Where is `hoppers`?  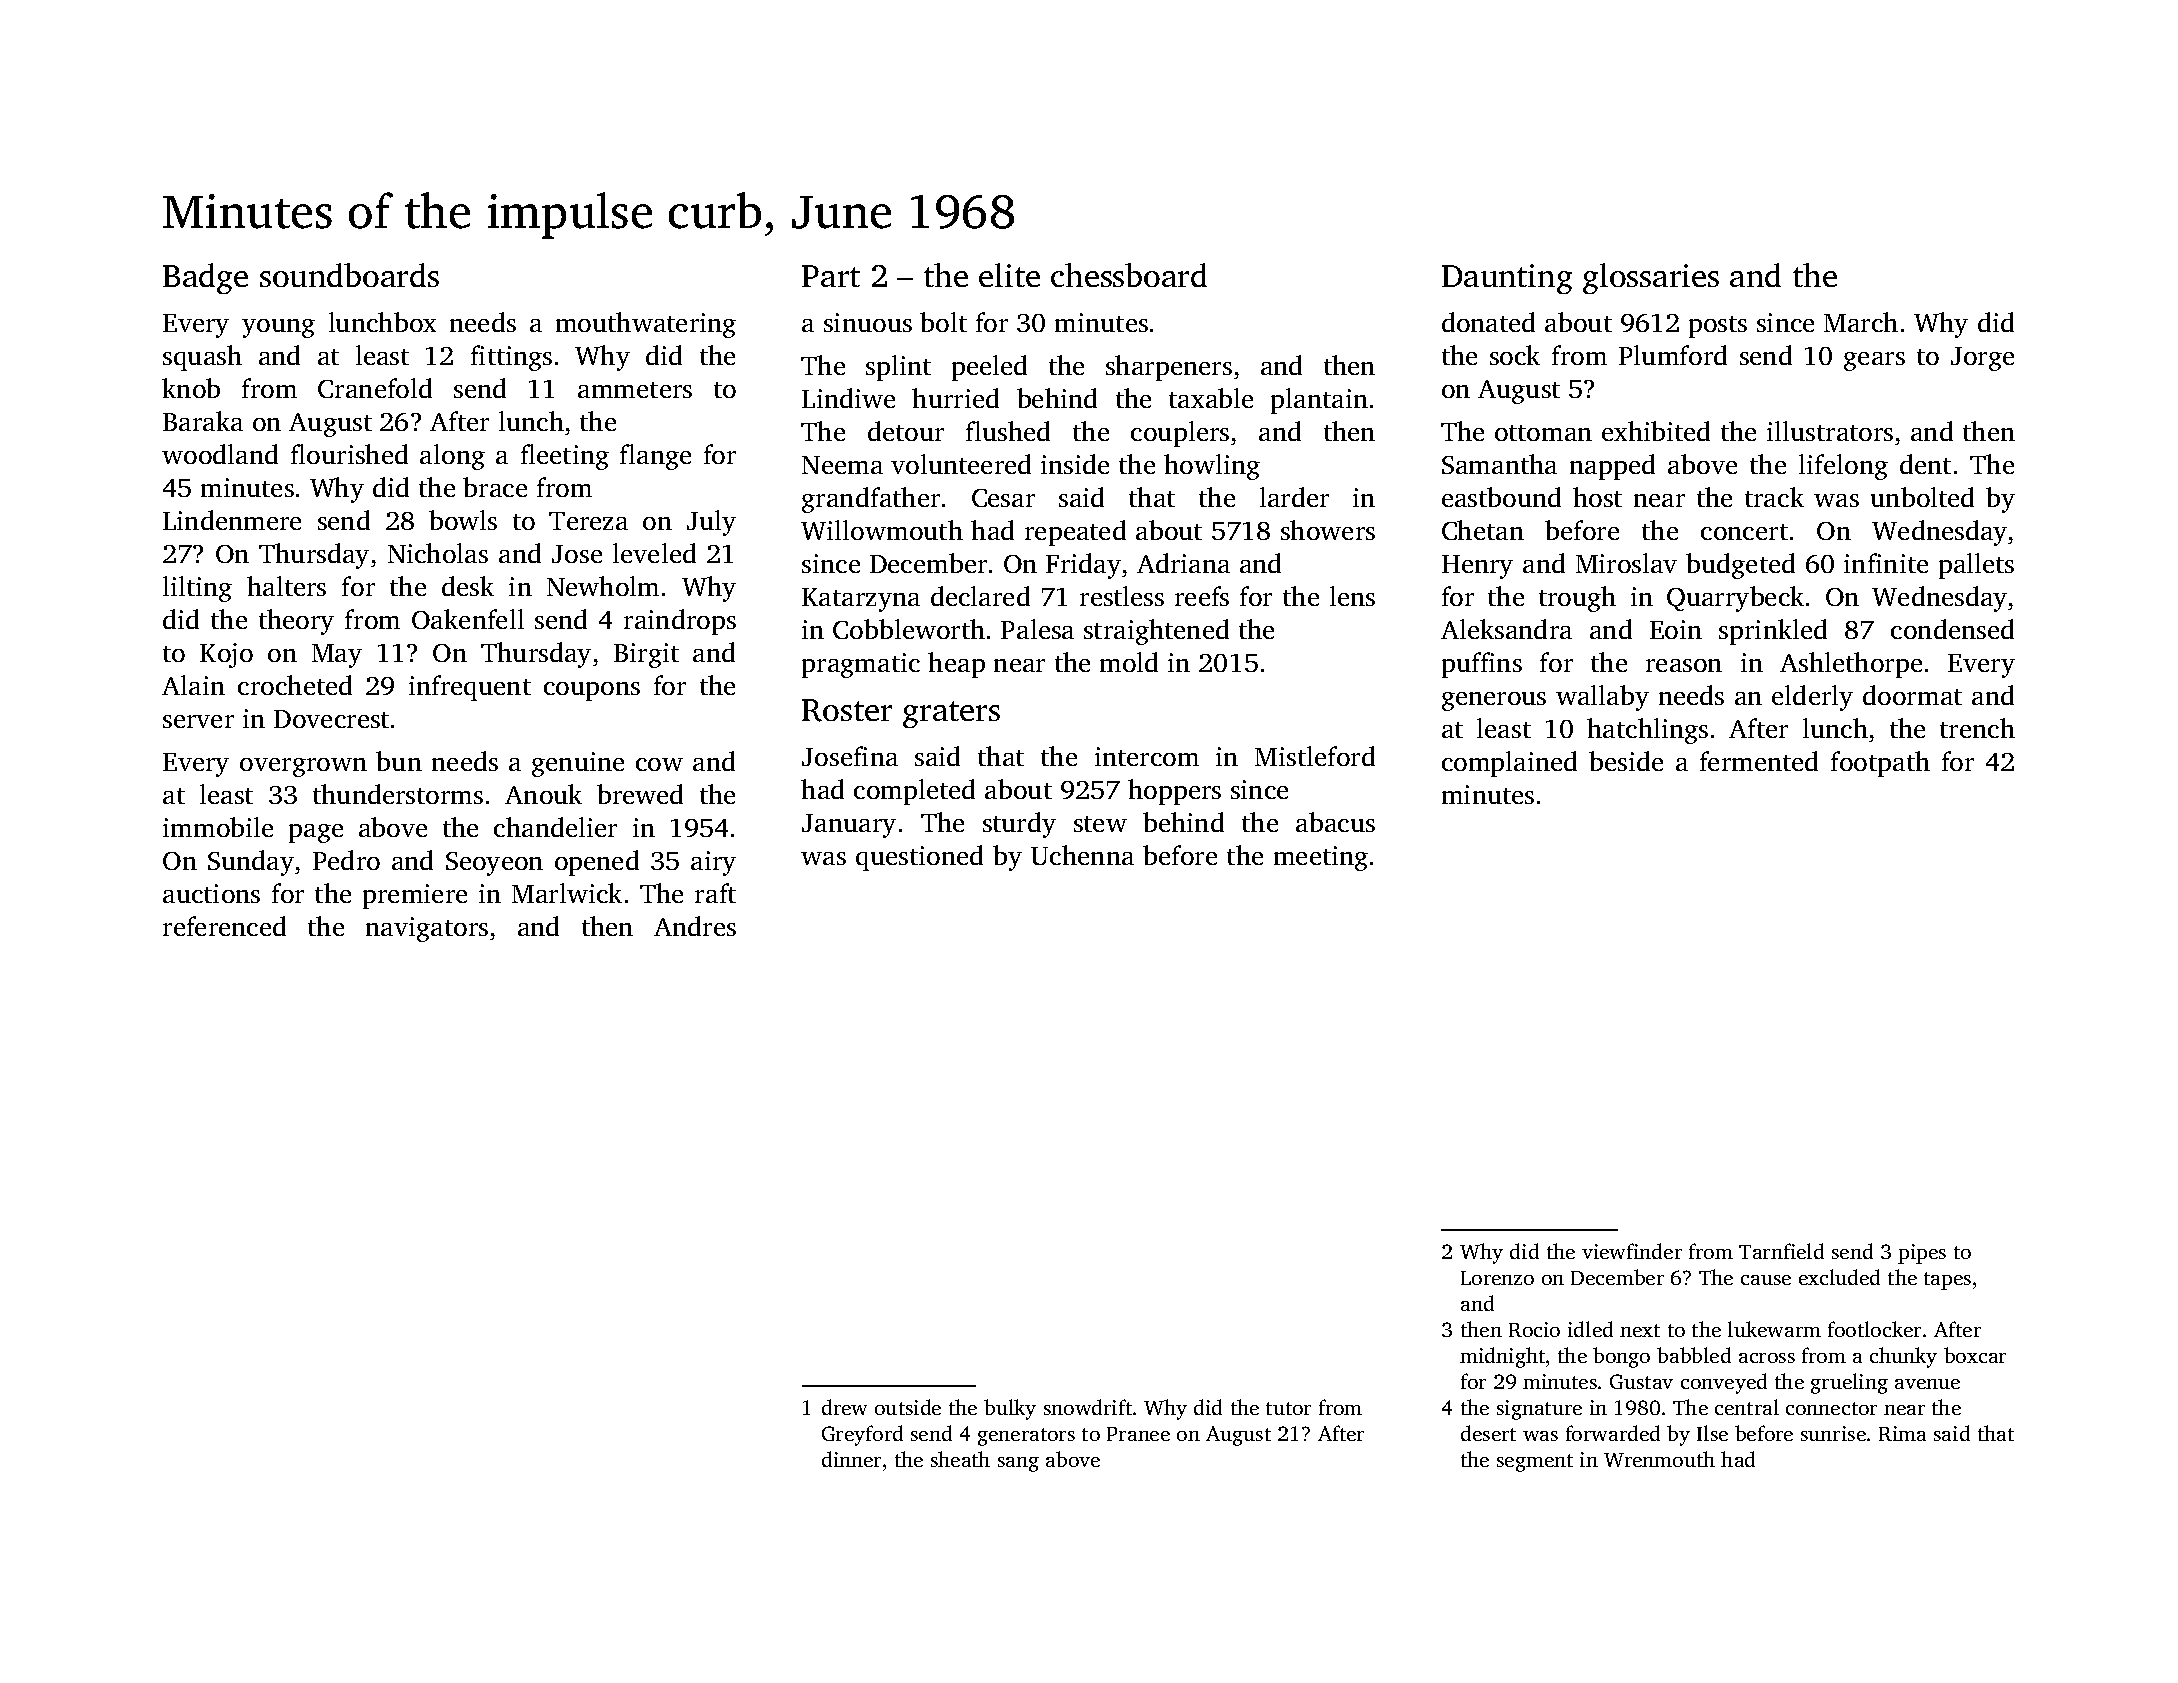 hoppers is located at coordinates (1174, 792).
